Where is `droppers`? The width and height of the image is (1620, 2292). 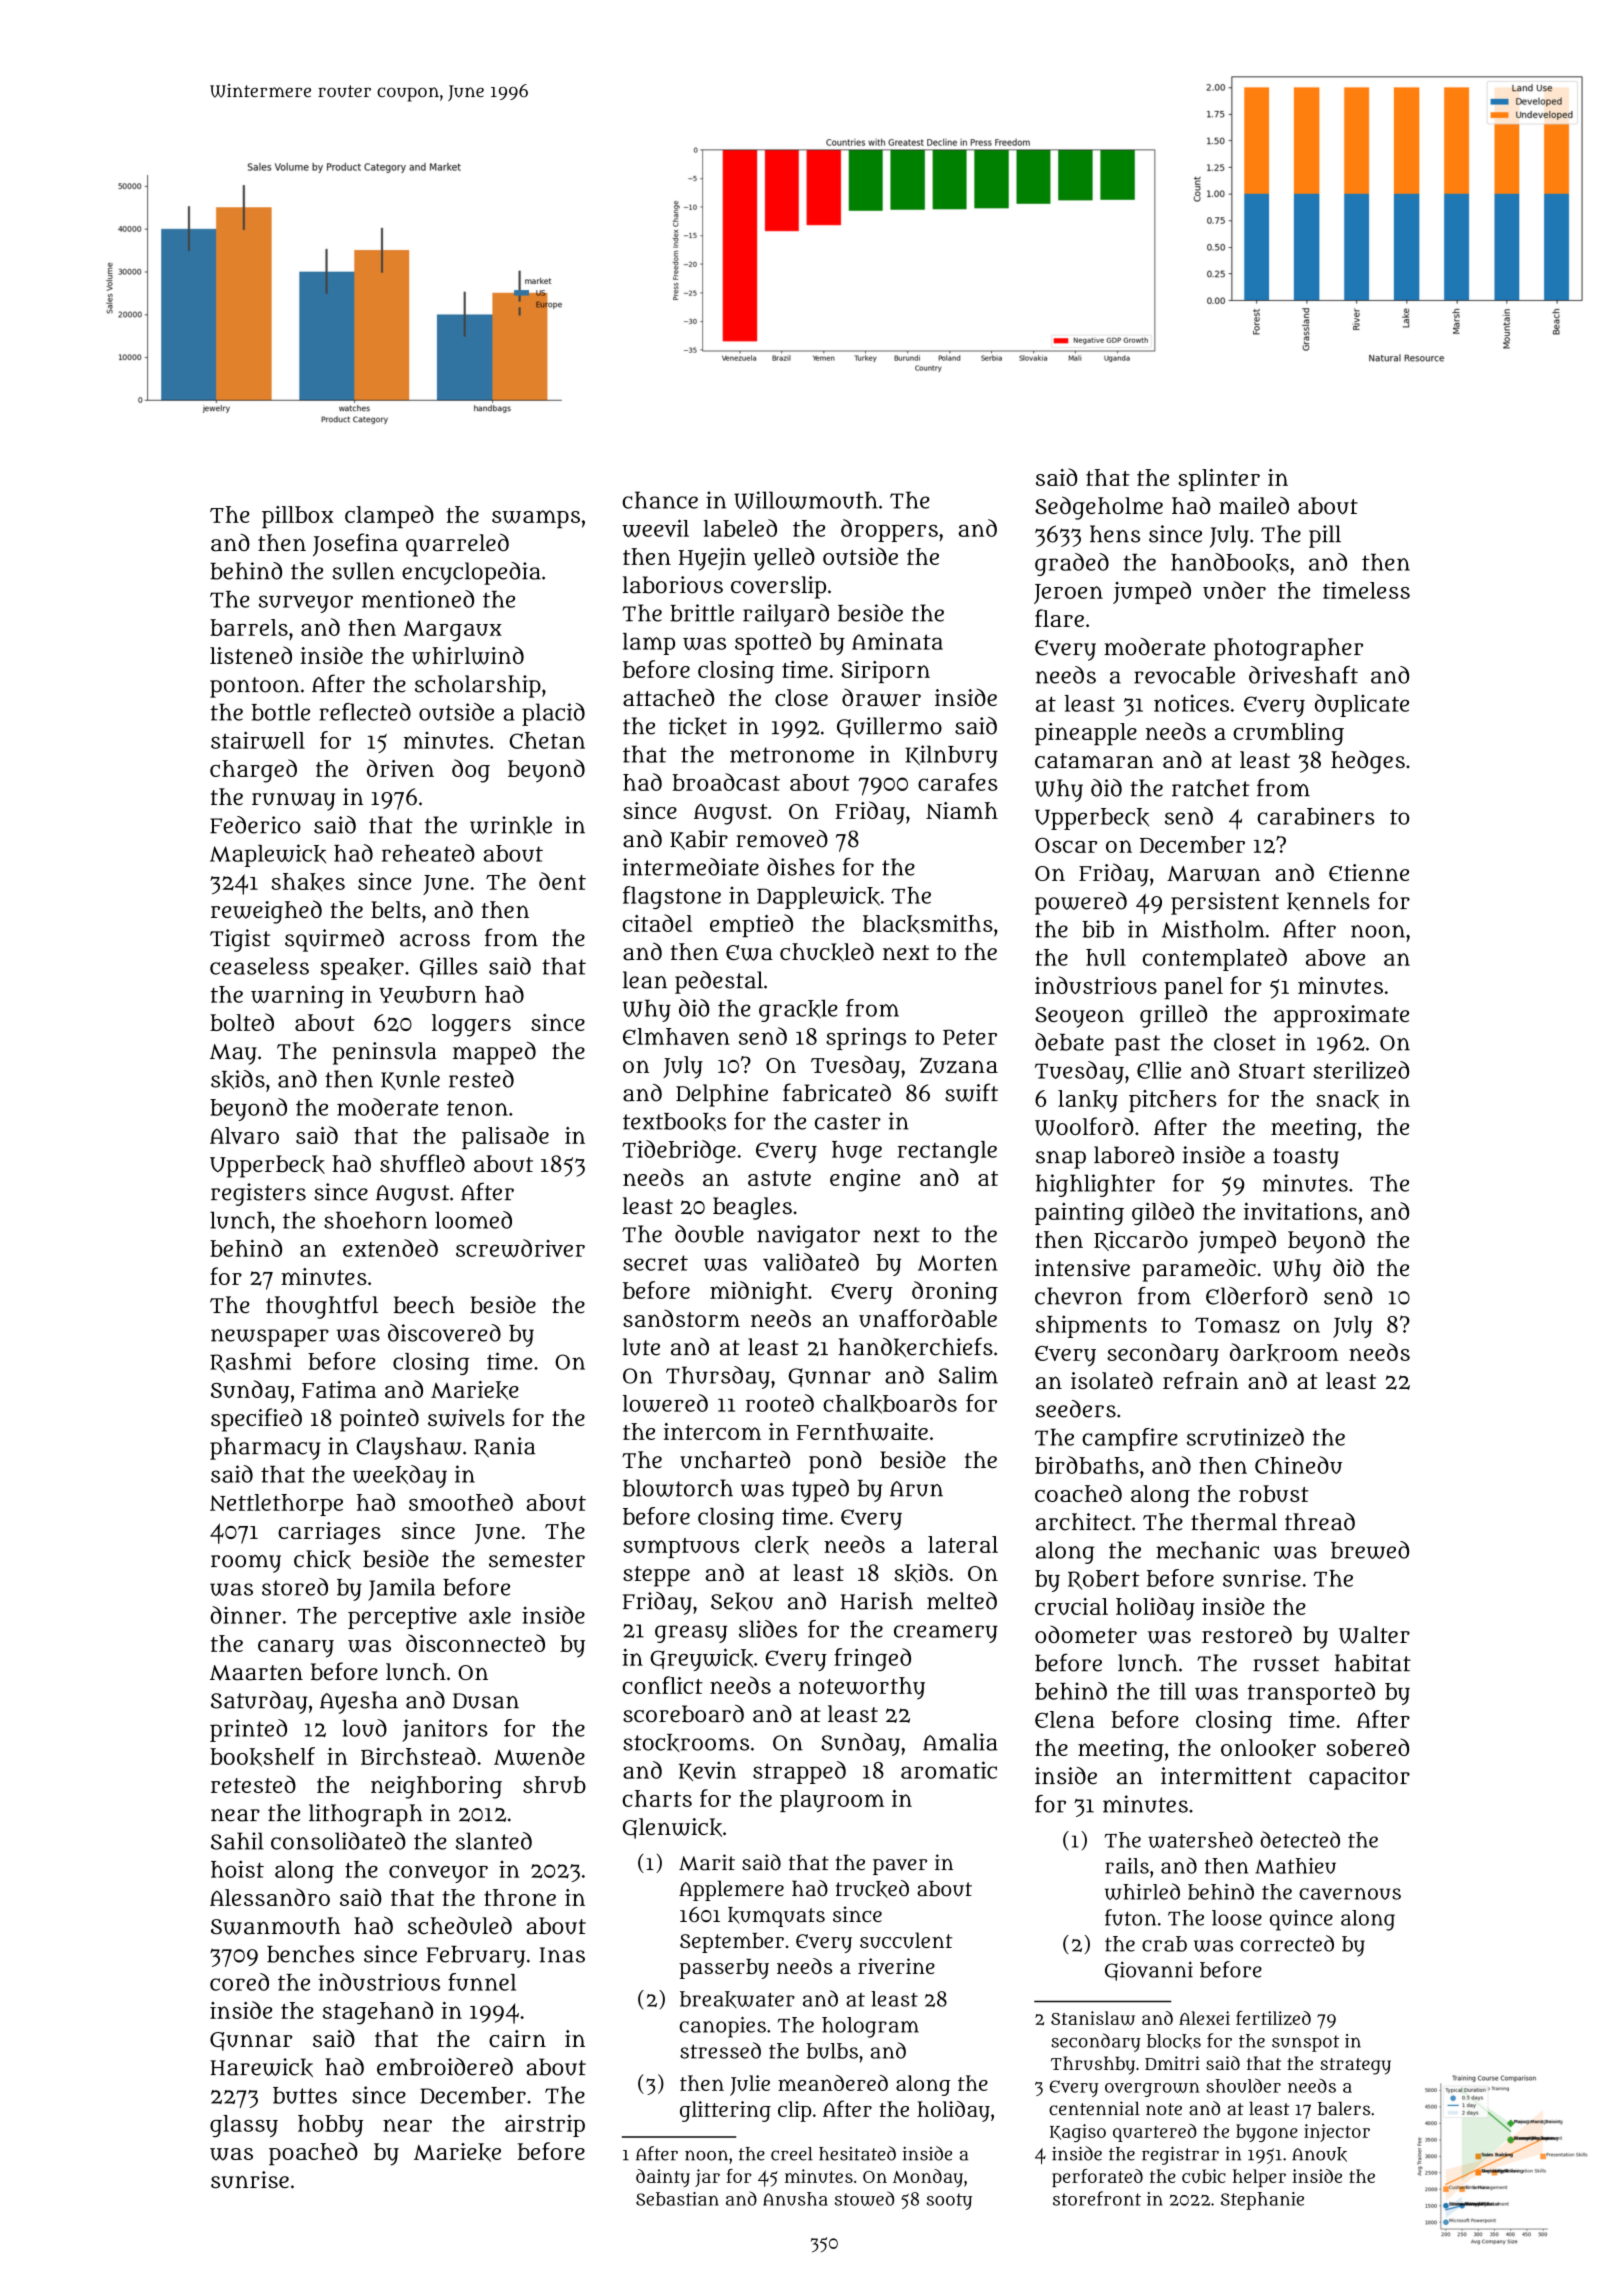 droppers is located at coordinates (889, 530).
